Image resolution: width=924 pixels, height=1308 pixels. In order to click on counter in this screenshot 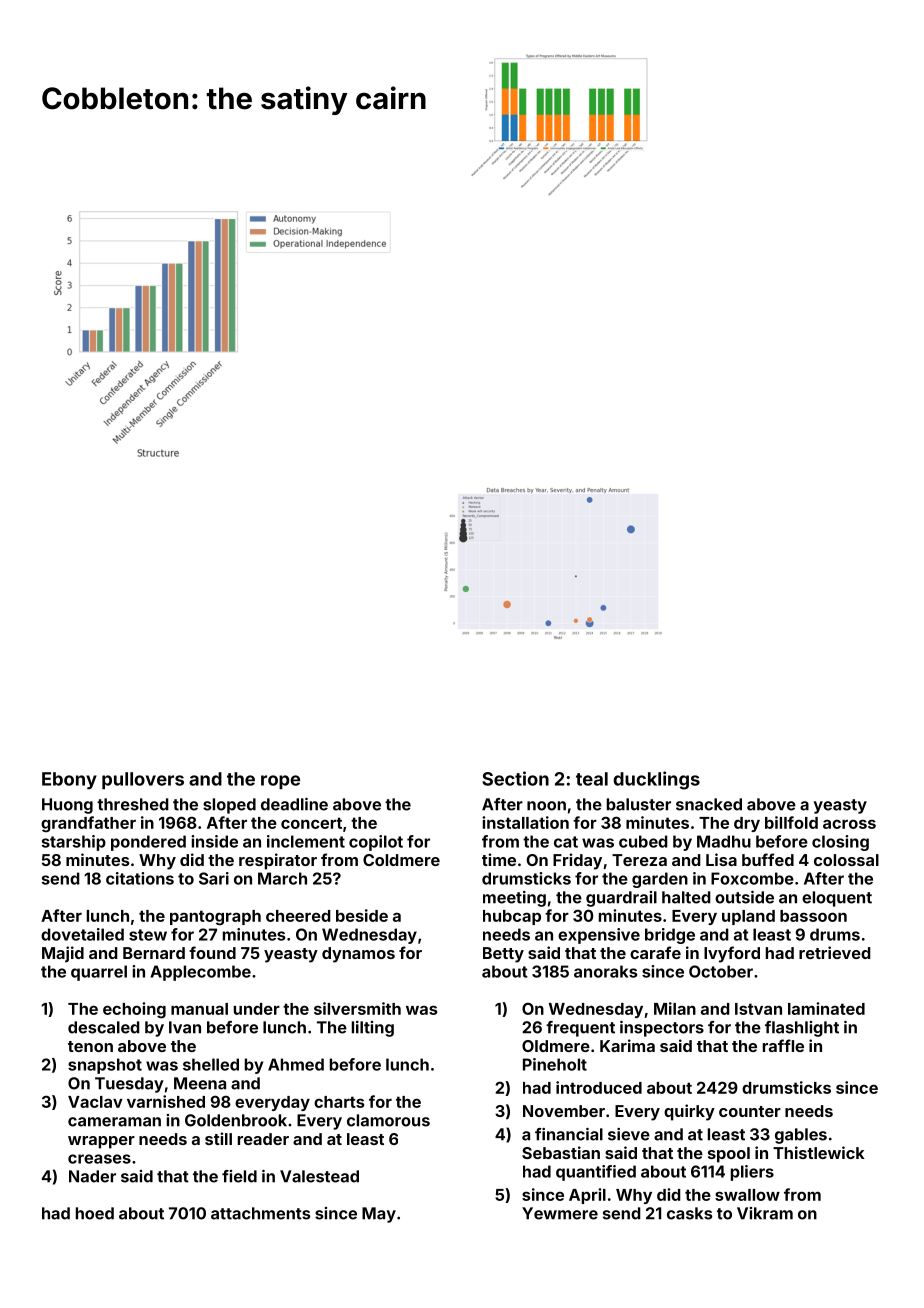, I will do `click(750, 1111)`.
